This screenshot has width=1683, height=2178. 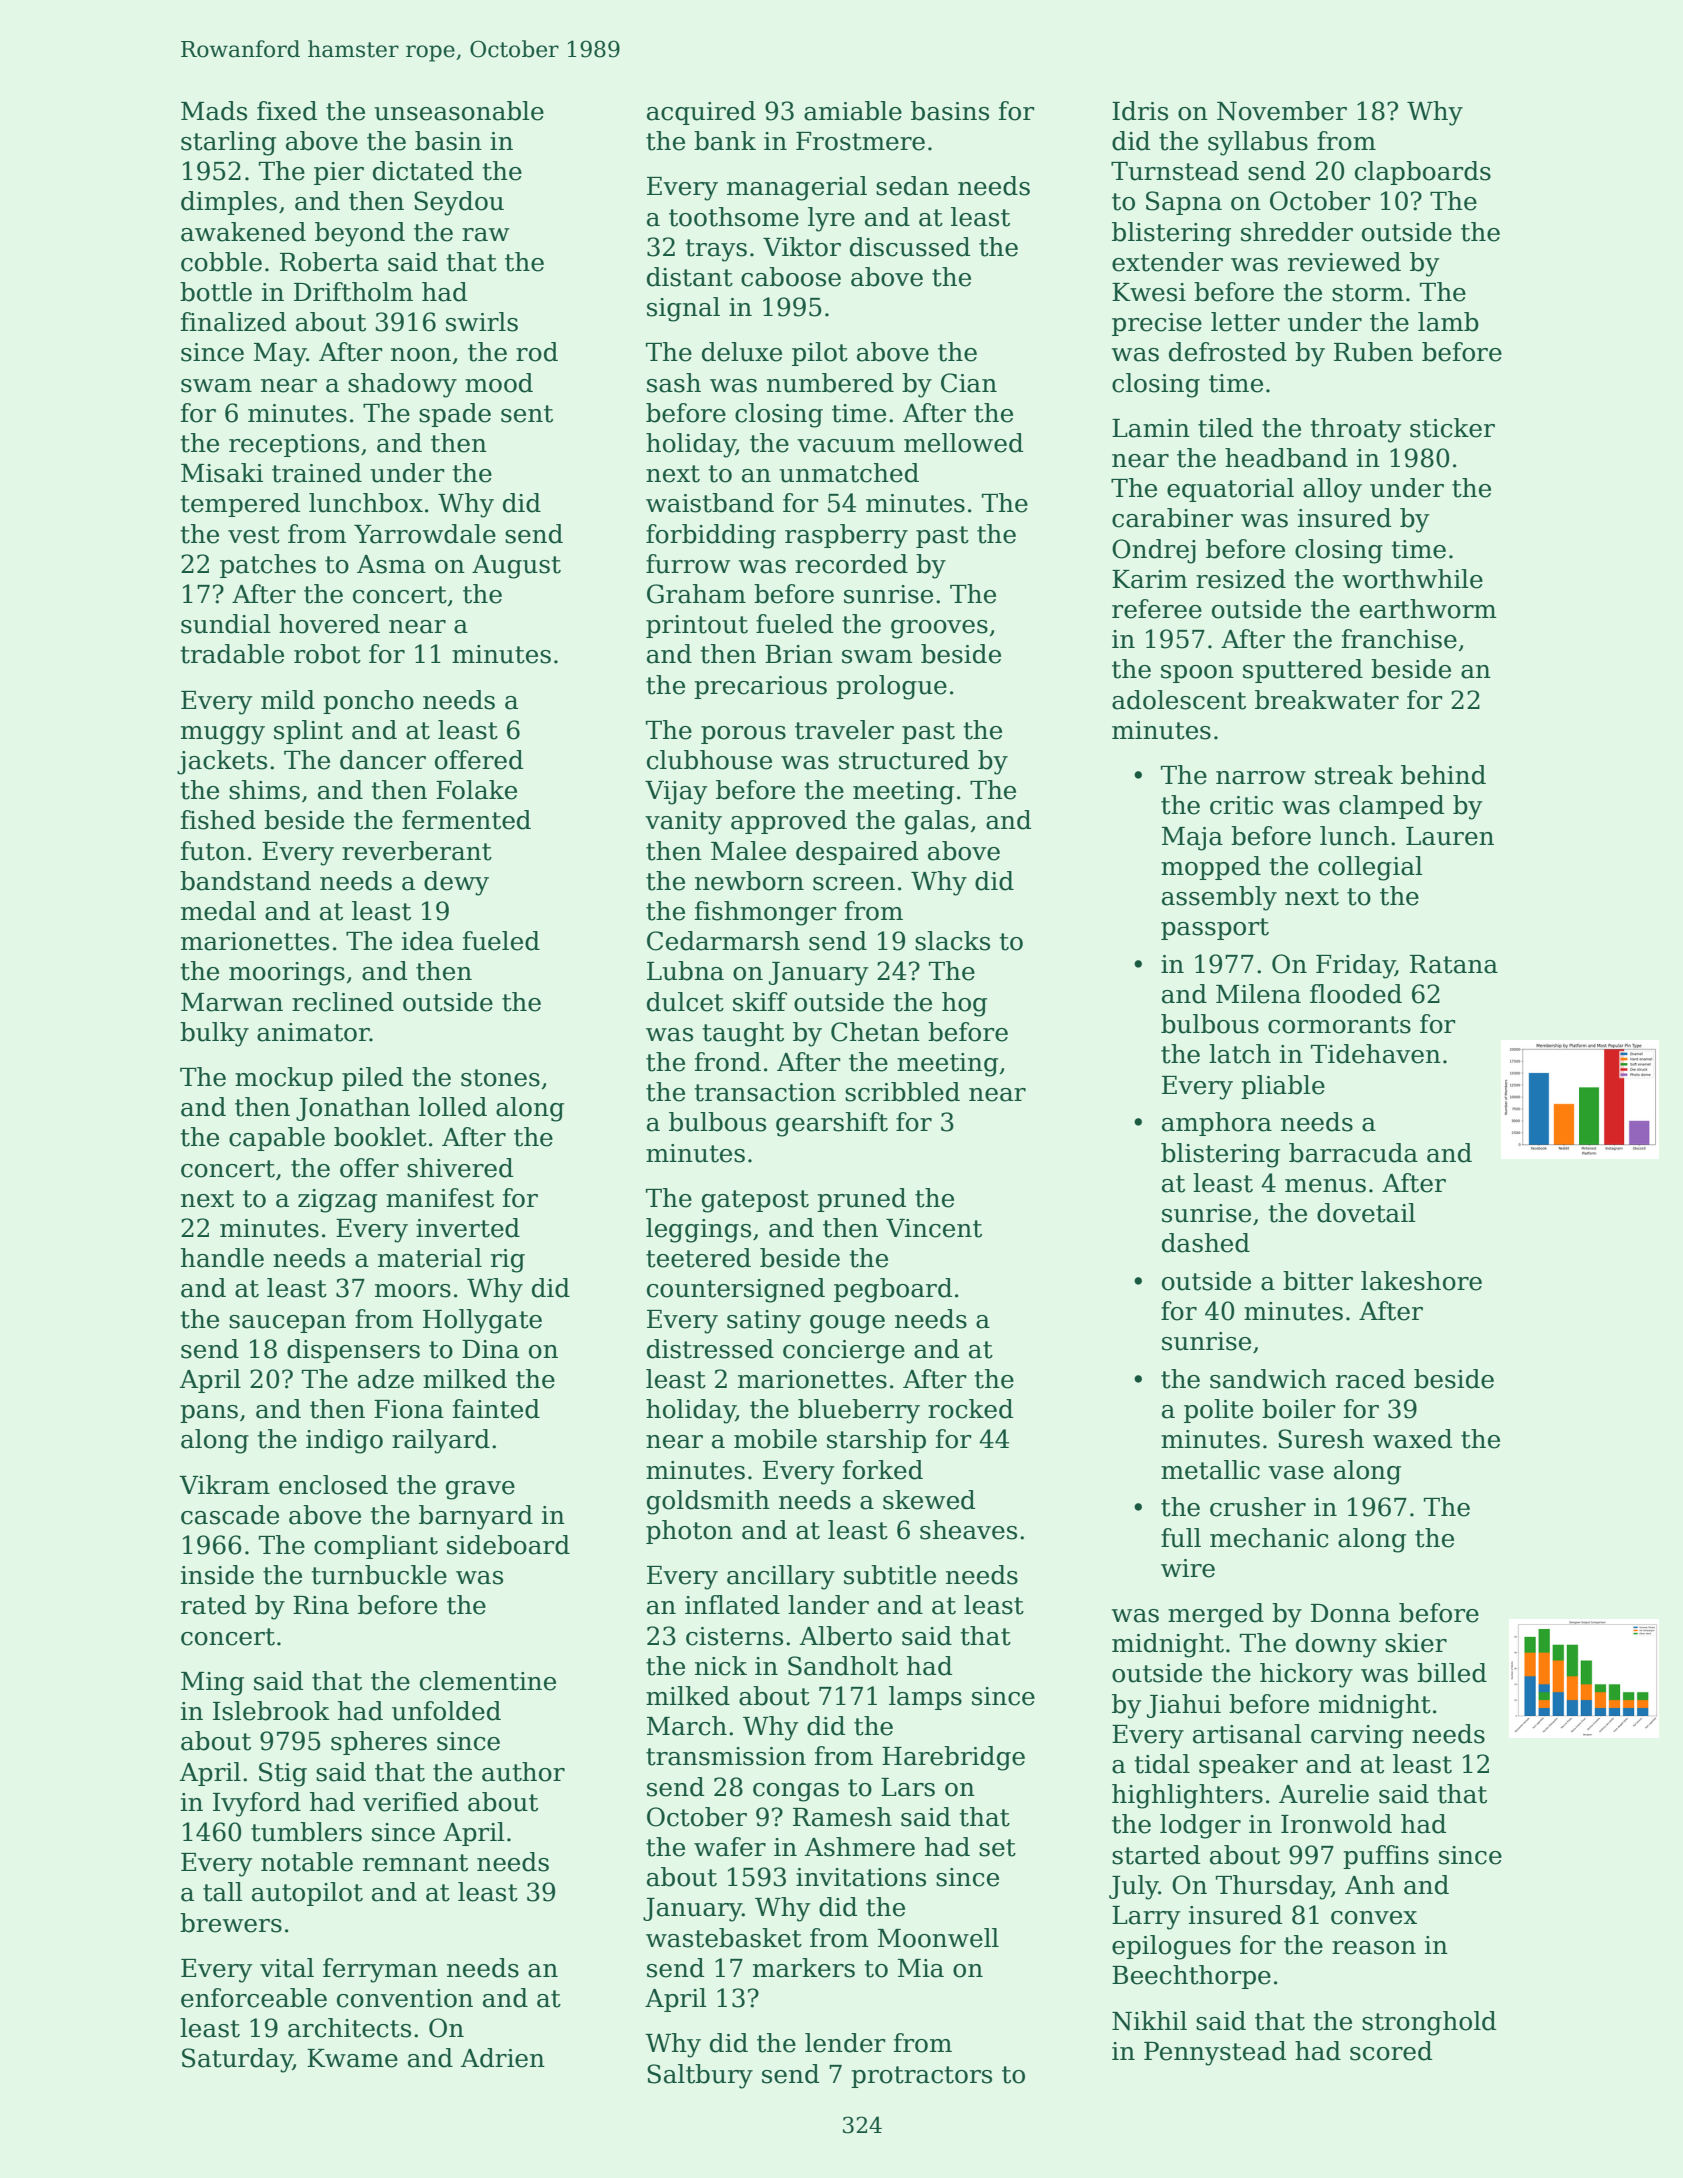 What do you see at coordinates (1258, 143) in the screenshot?
I see `syllabus` at bounding box center [1258, 143].
